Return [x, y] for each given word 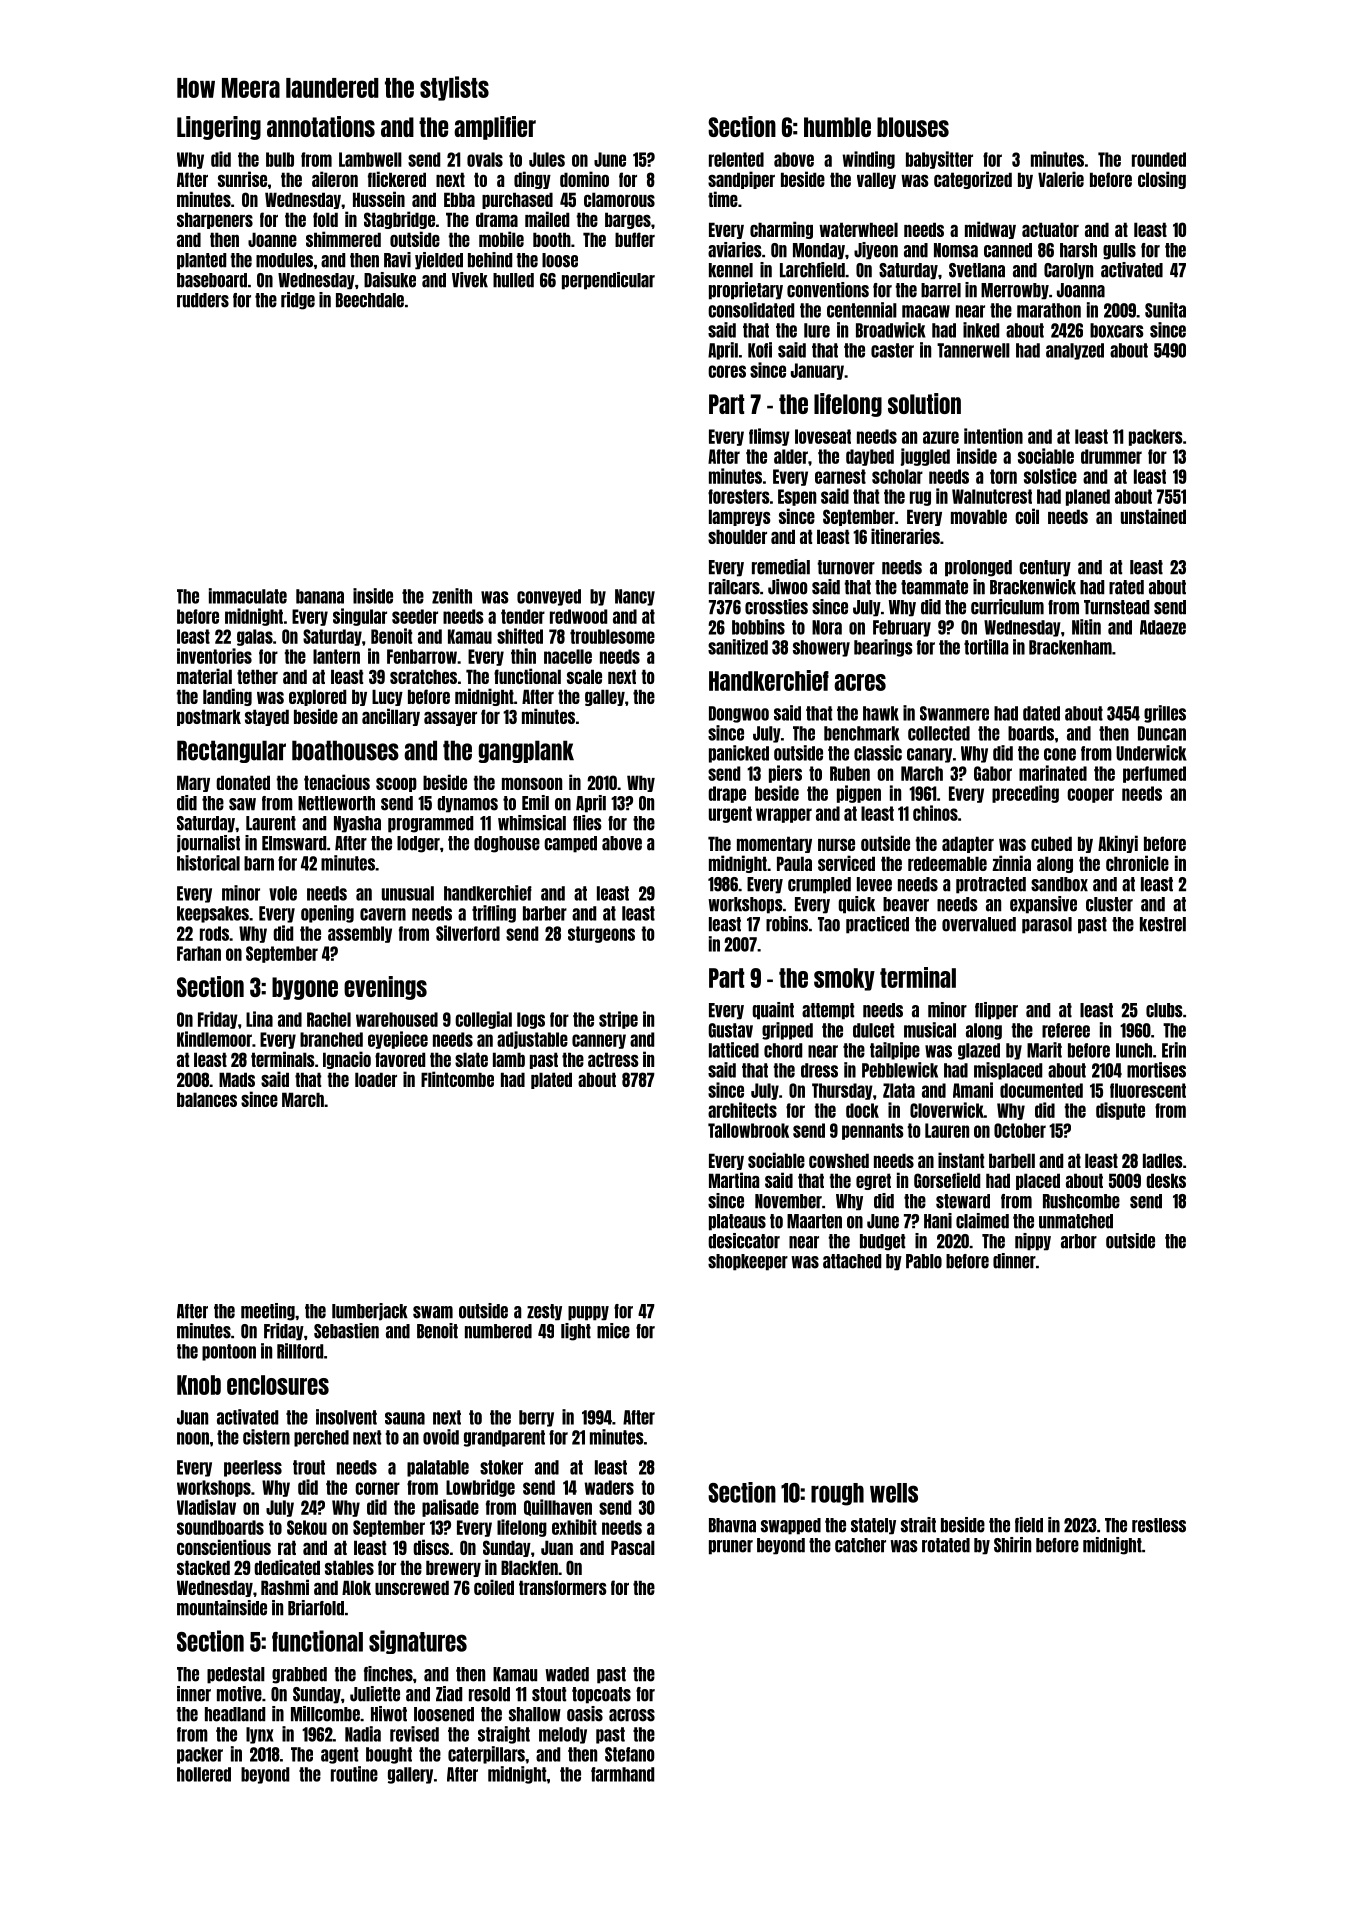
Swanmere [954, 713]
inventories [214, 656]
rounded [1159, 159]
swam [433, 1312]
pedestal [236, 1675]
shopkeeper [748, 1262]
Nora [827, 627]
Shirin [1012, 1545]
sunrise [242, 179]
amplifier [495, 128]
